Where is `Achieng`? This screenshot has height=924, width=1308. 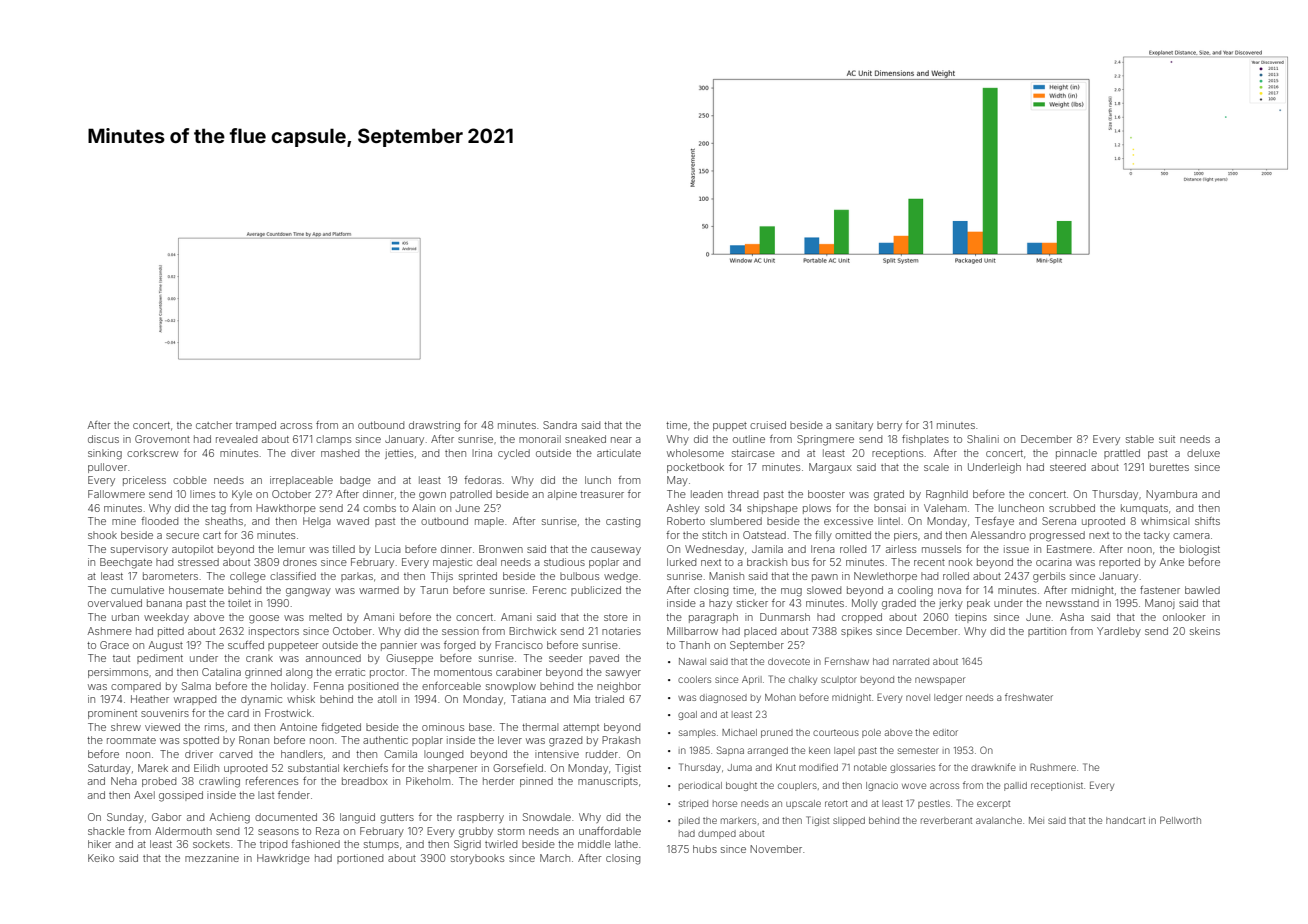 Achieng is located at coordinates (230, 818).
